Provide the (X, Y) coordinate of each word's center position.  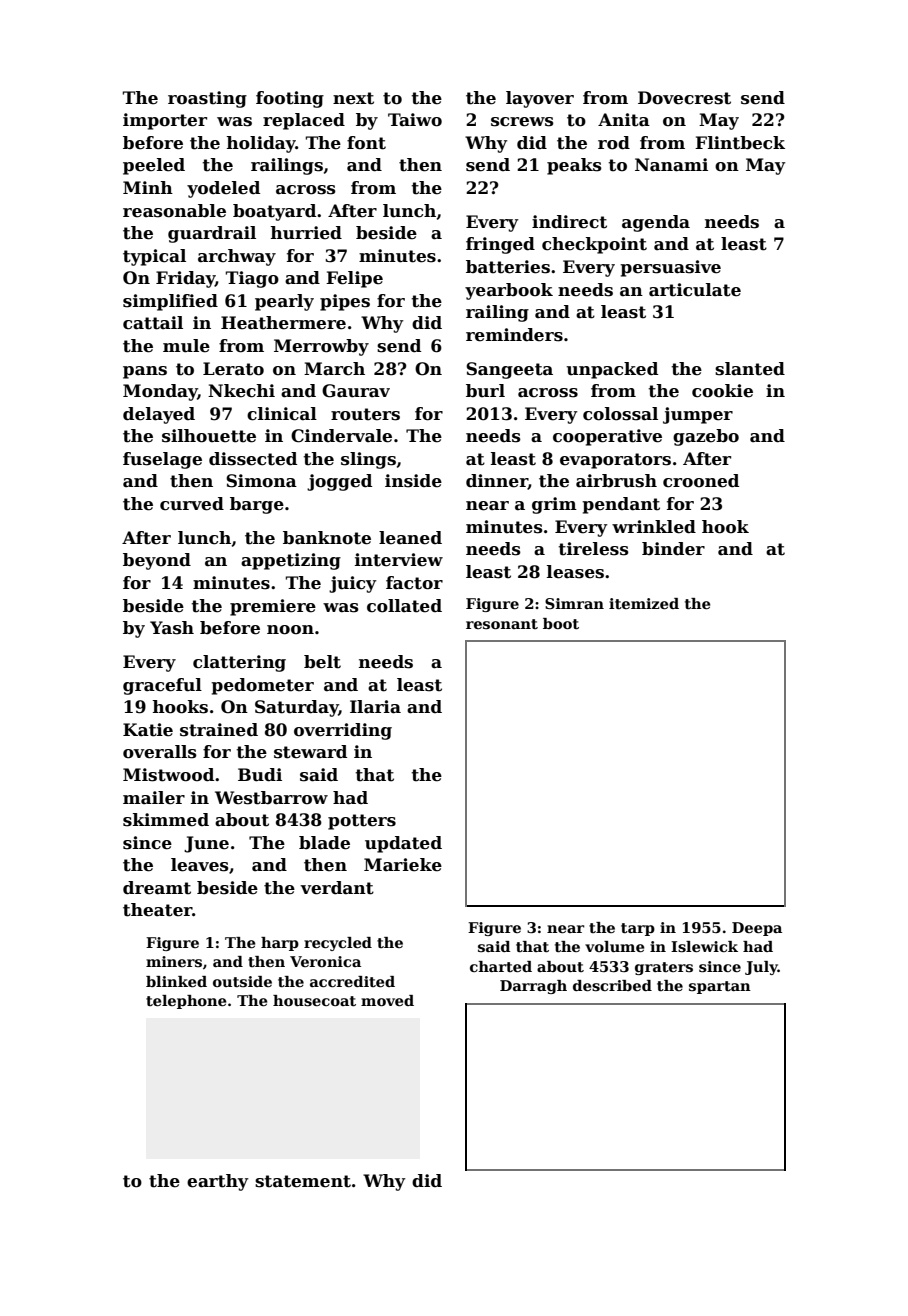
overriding (343, 731)
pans (145, 372)
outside (242, 981)
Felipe (354, 279)
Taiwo (415, 120)
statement (303, 1181)
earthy (218, 1182)
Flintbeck (740, 143)
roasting (207, 99)
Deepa (757, 929)
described (612, 985)
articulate (695, 290)
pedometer (262, 686)
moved (387, 1000)
